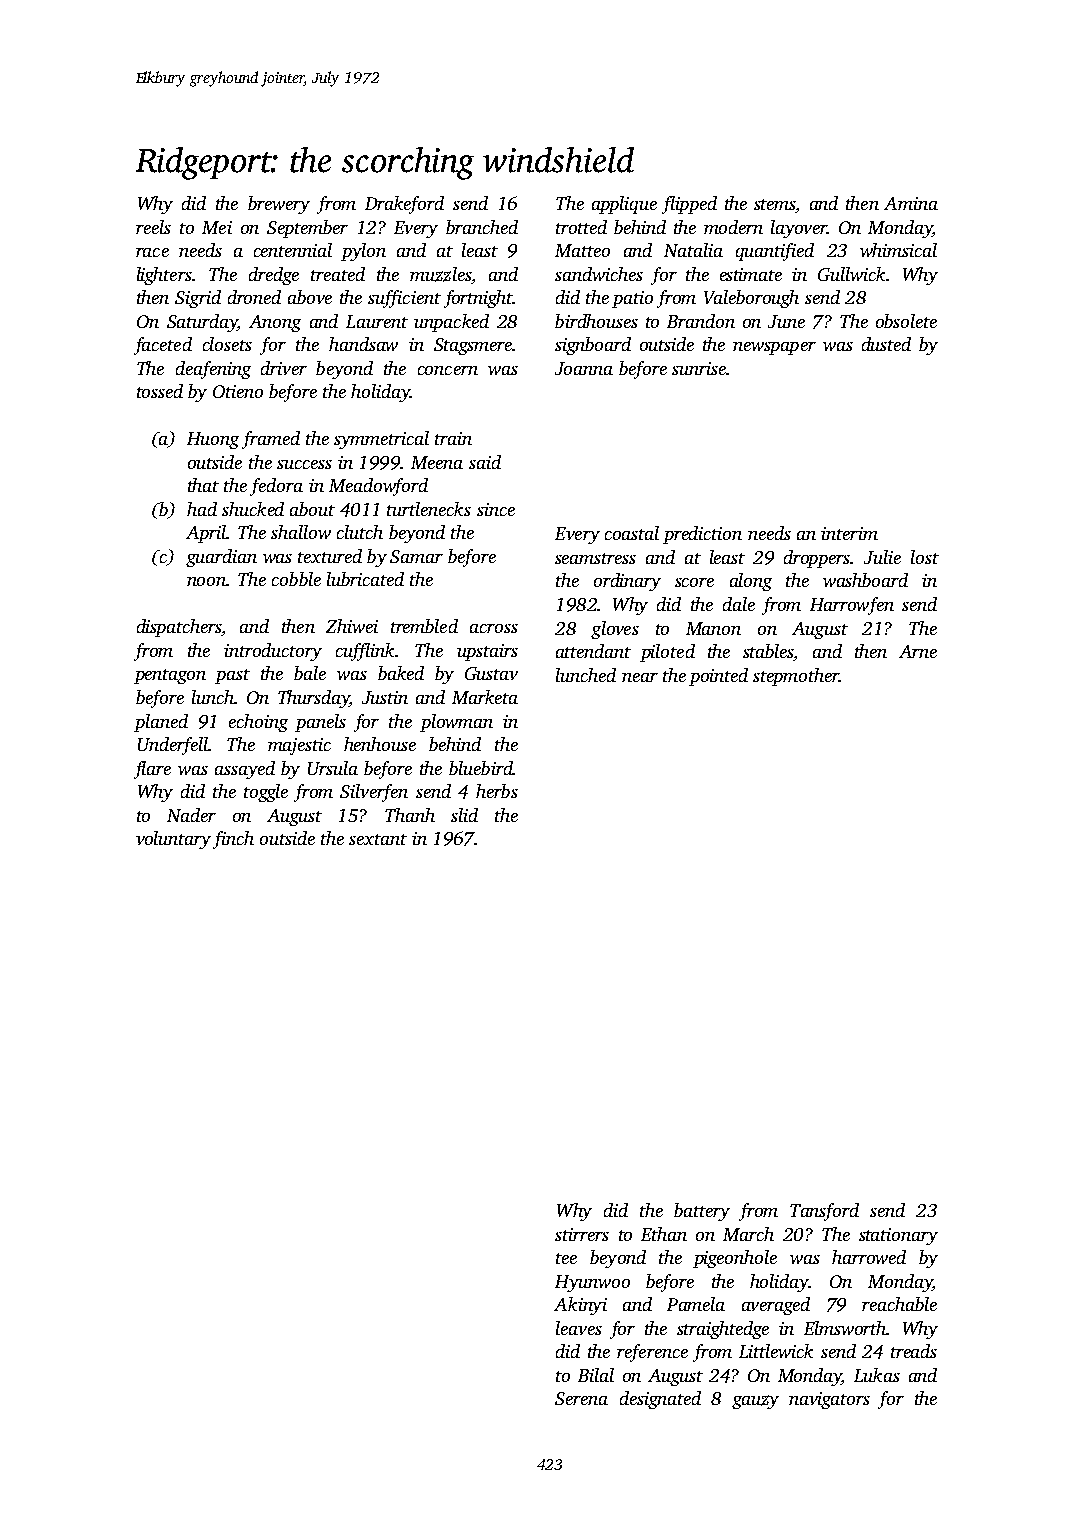 The image size is (1073, 1524). What do you see at coordinates (279, 205) in the page?
I see `brewery` at bounding box center [279, 205].
